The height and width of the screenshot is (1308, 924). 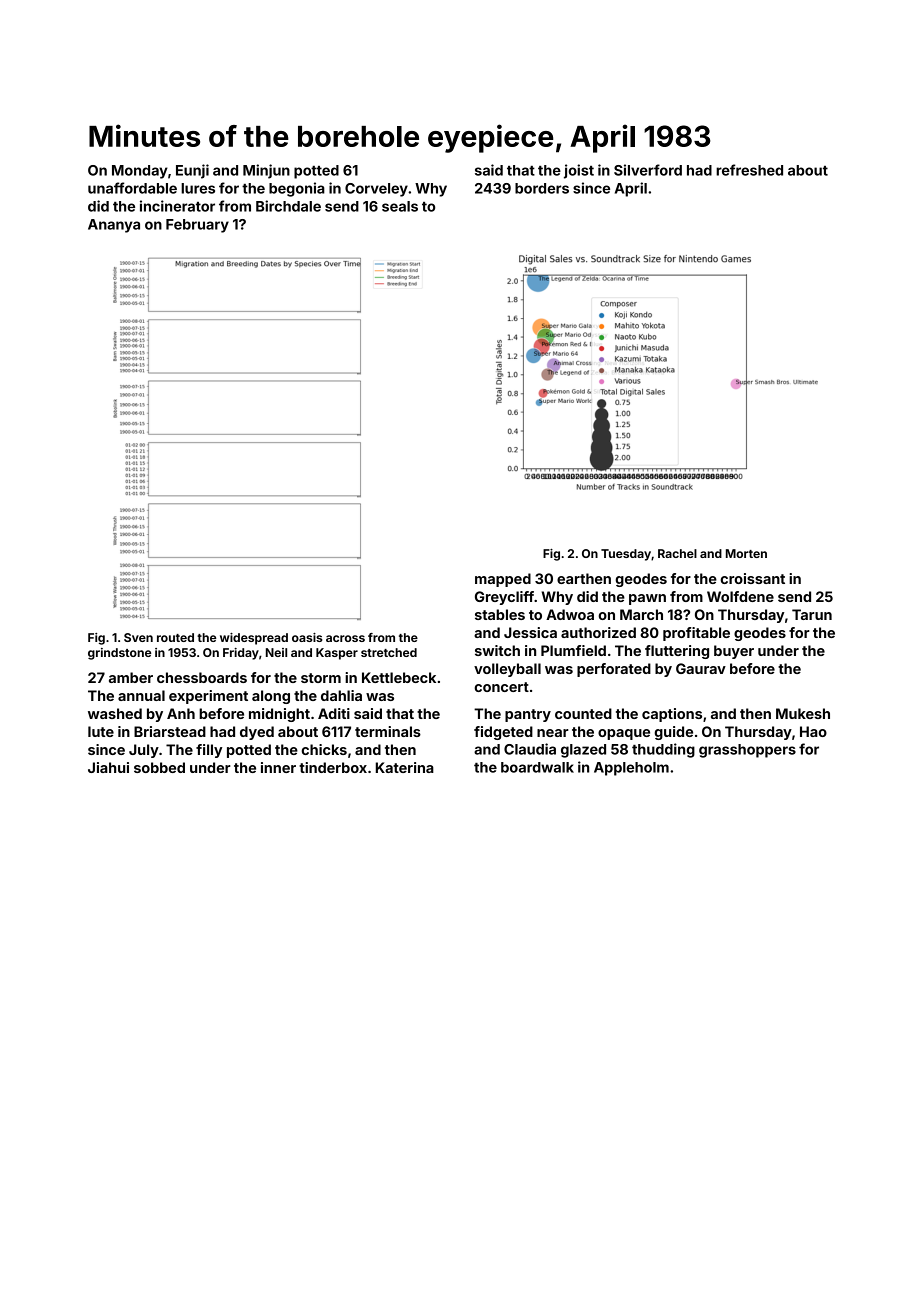 What do you see at coordinates (115, 713) in the screenshot?
I see `washed` at bounding box center [115, 713].
